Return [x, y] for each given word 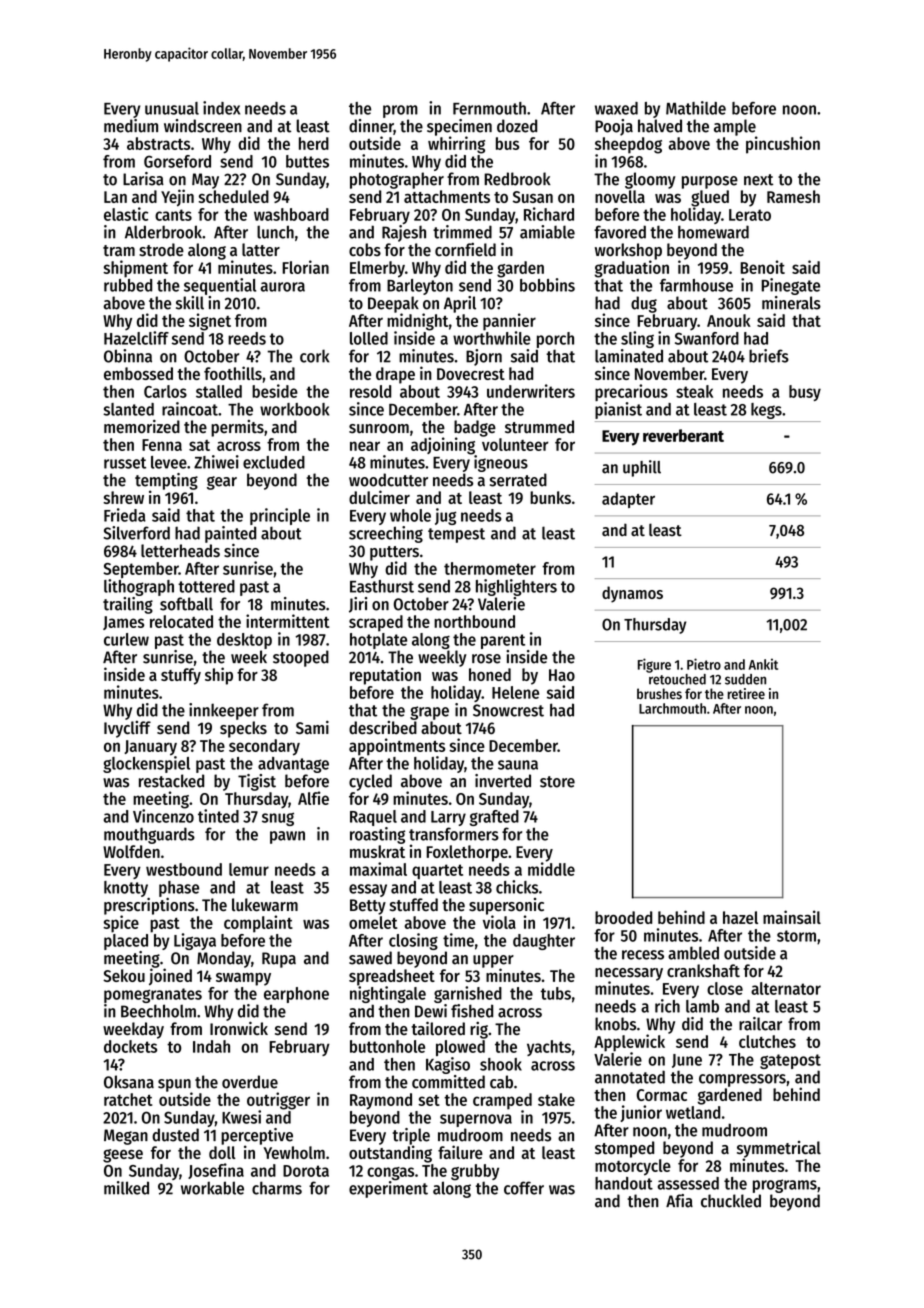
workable [212, 1188]
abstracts [158, 143]
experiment [388, 1189]
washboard [291, 214]
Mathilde [696, 108]
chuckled [731, 1201]
